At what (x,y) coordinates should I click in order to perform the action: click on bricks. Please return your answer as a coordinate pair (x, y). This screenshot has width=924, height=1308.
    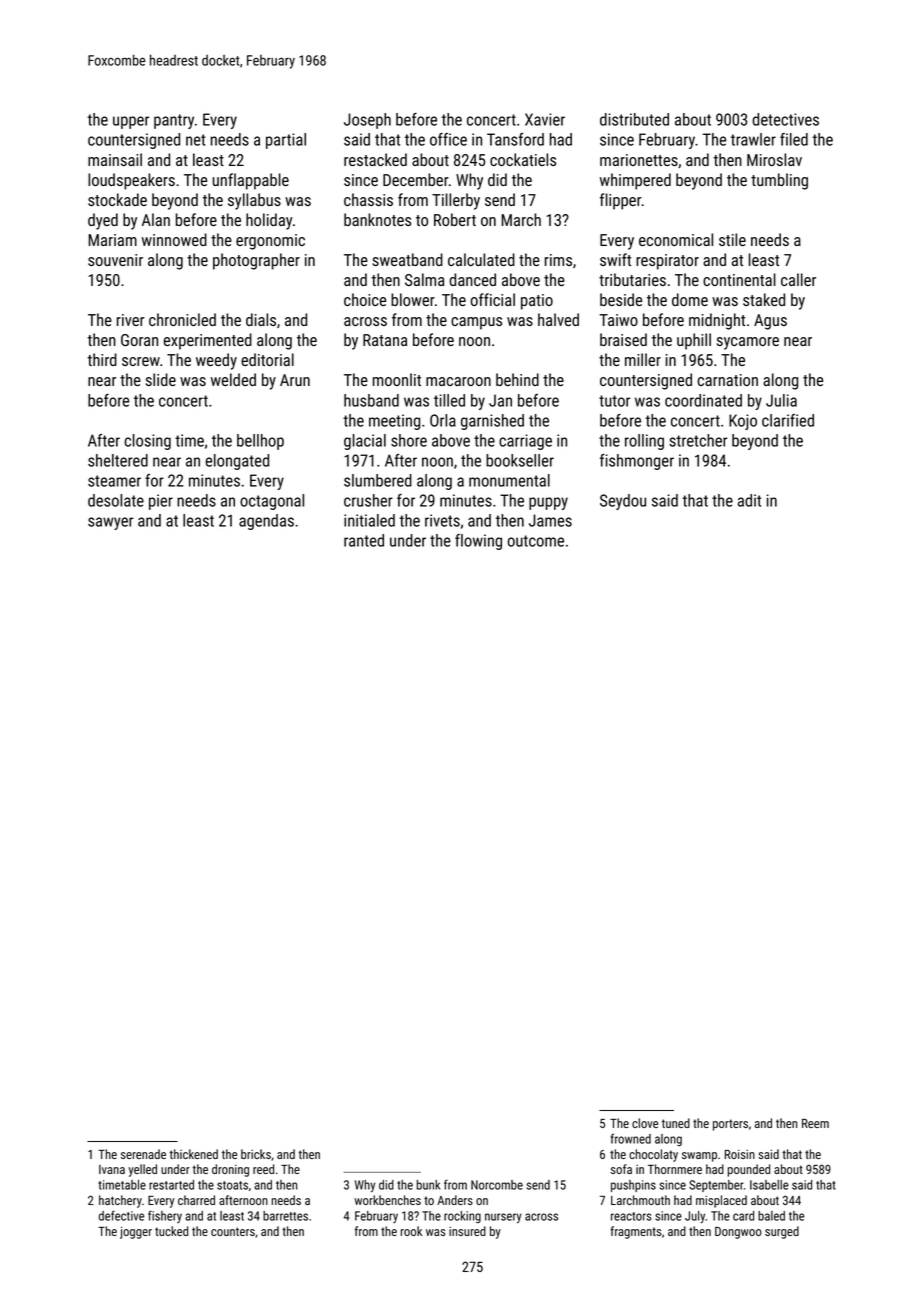
    Looking at the image, I should click on (256, 1154).
